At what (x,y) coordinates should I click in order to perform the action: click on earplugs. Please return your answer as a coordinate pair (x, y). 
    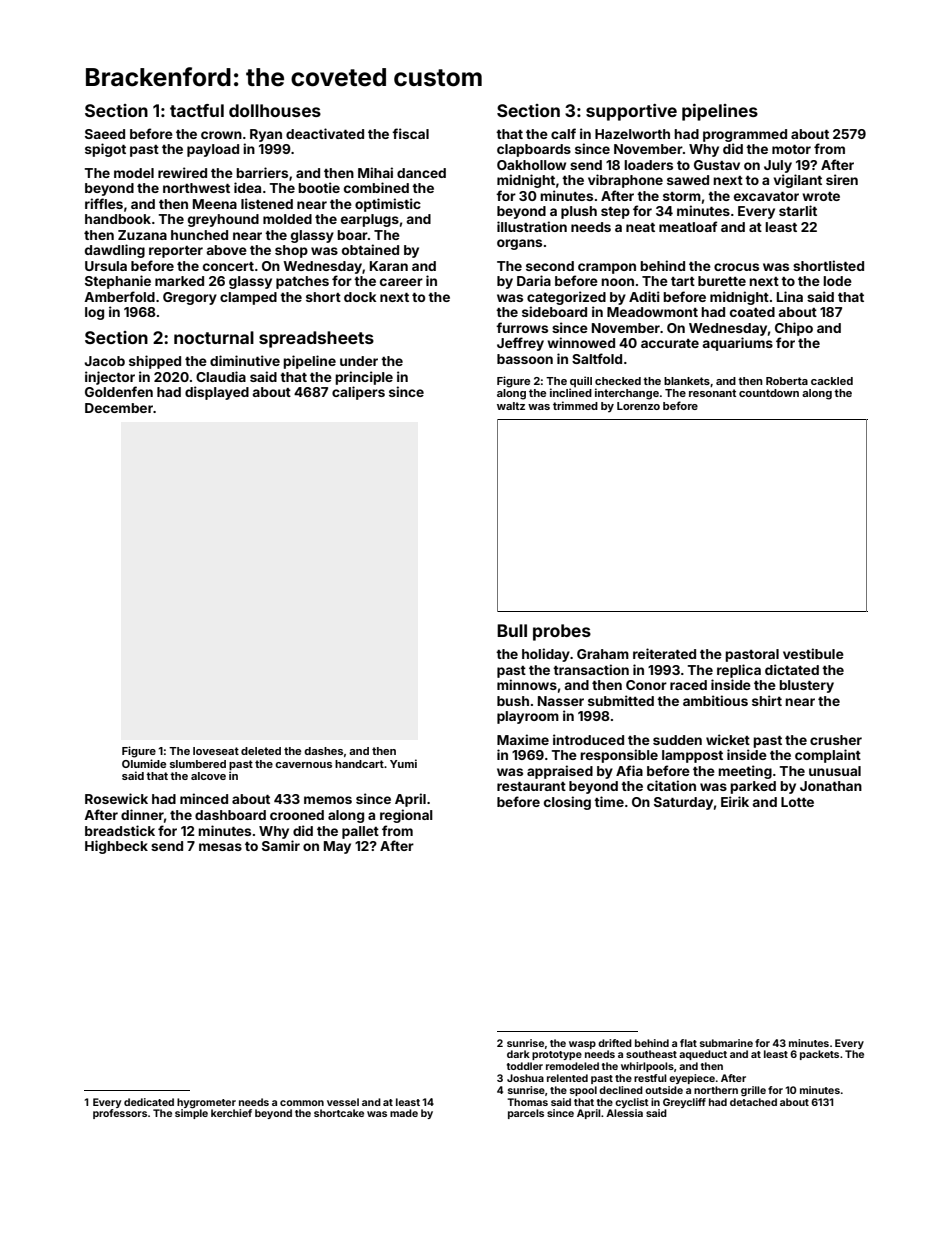
    Looking at the image, I should click on (370, 220).
